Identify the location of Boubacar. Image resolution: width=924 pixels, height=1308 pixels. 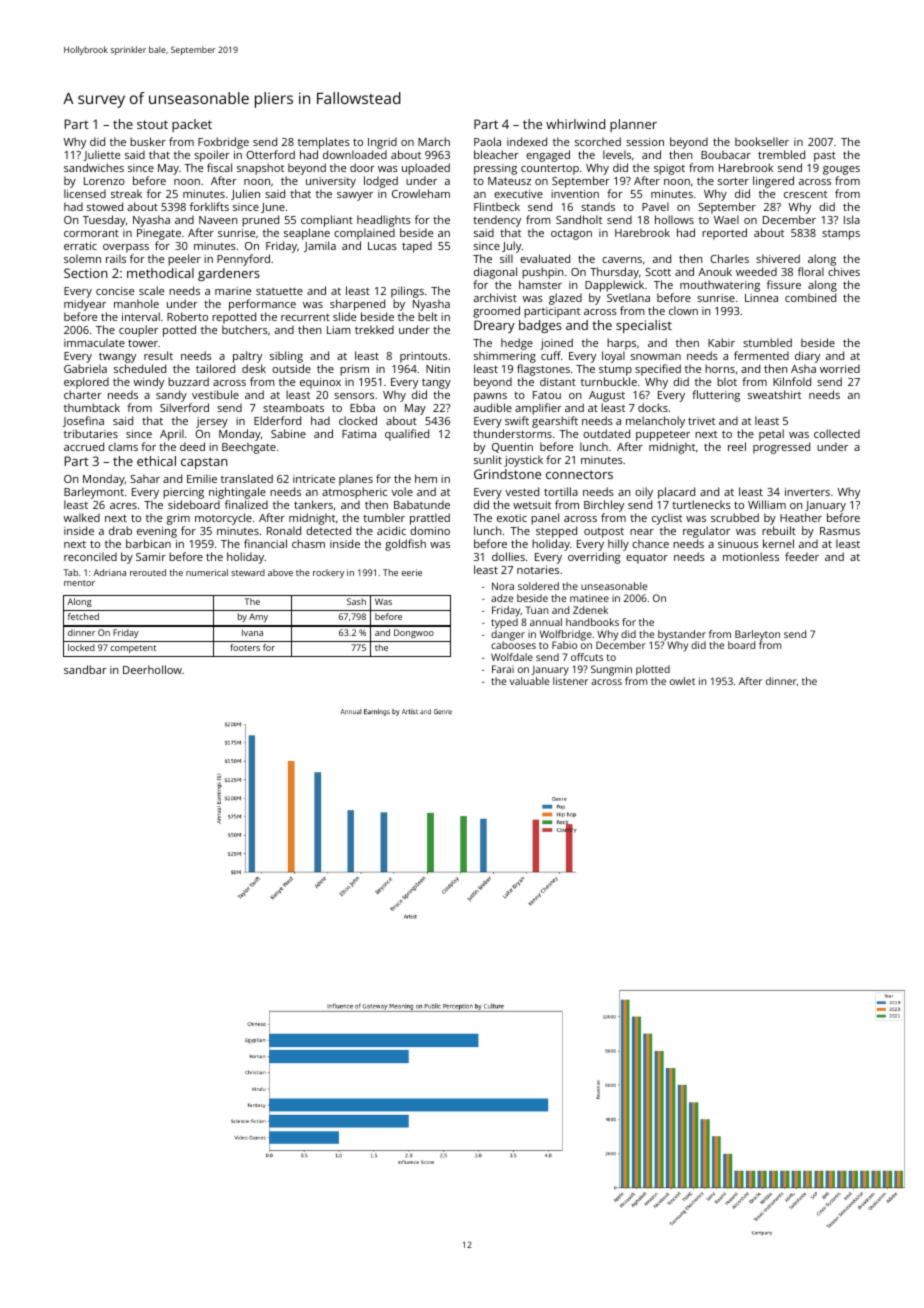
(726, 154).
